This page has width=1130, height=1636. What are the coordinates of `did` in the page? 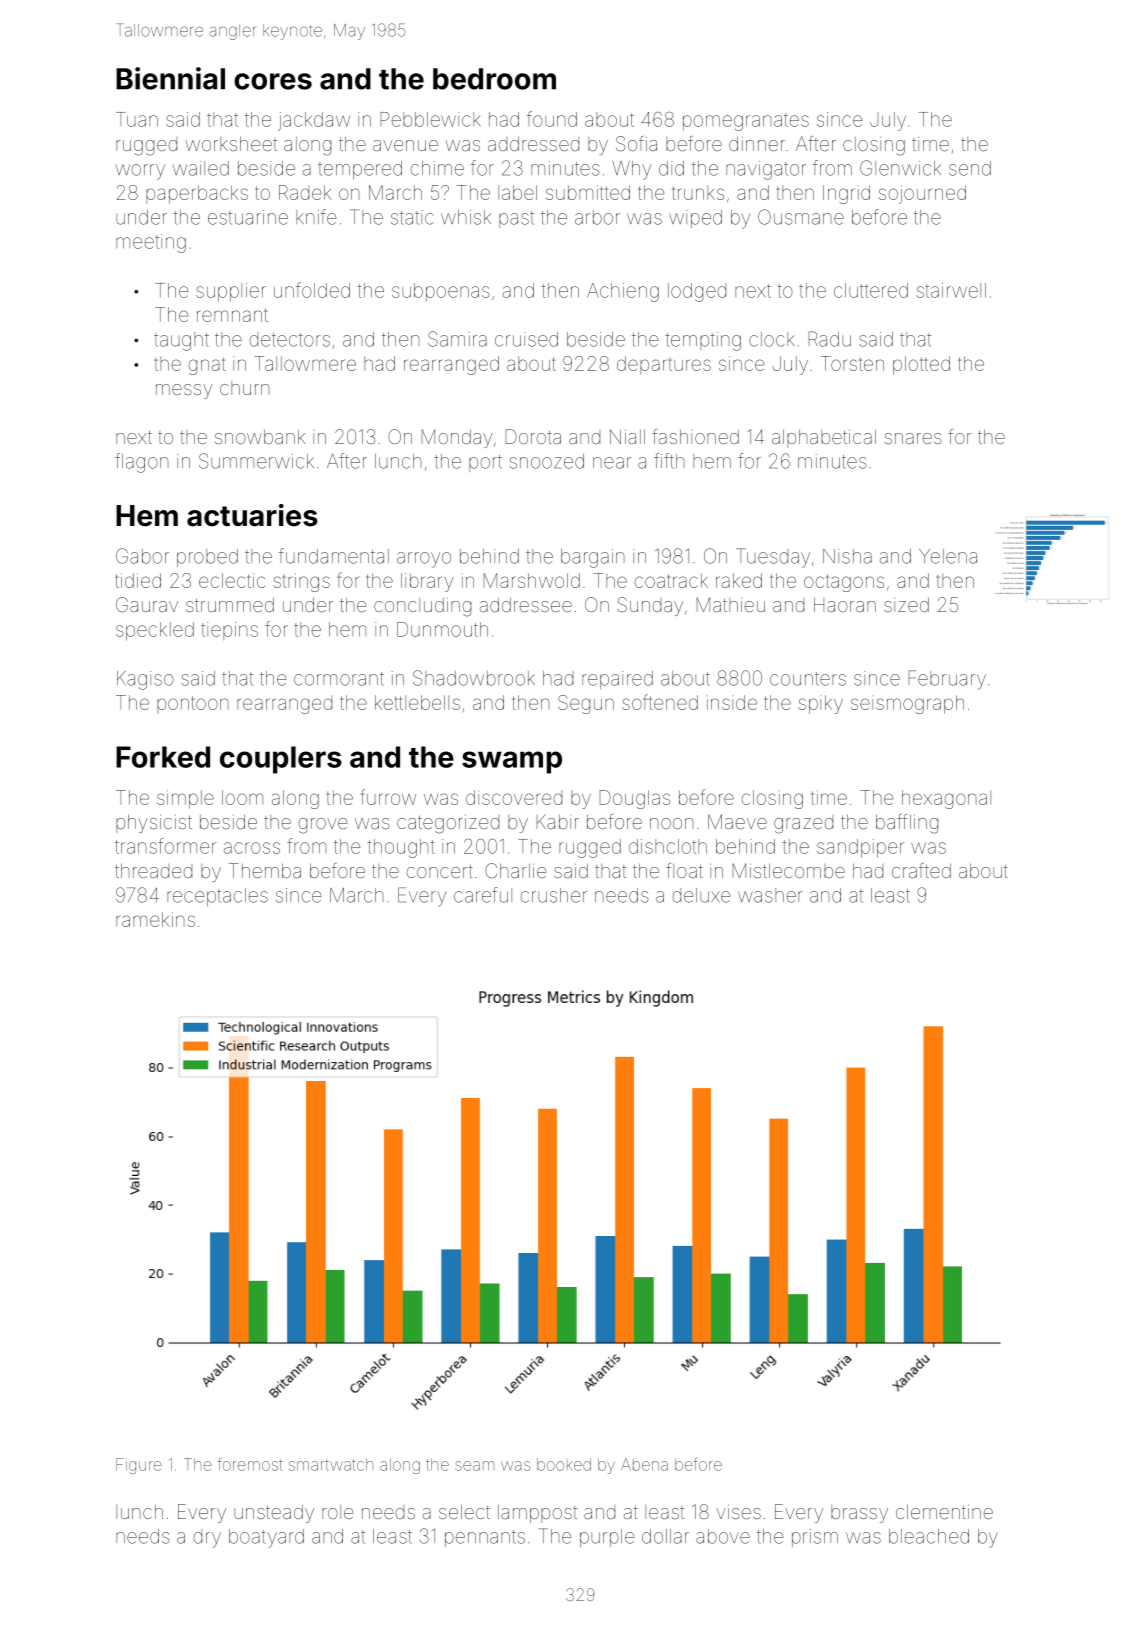 It's located at (671, 168).
